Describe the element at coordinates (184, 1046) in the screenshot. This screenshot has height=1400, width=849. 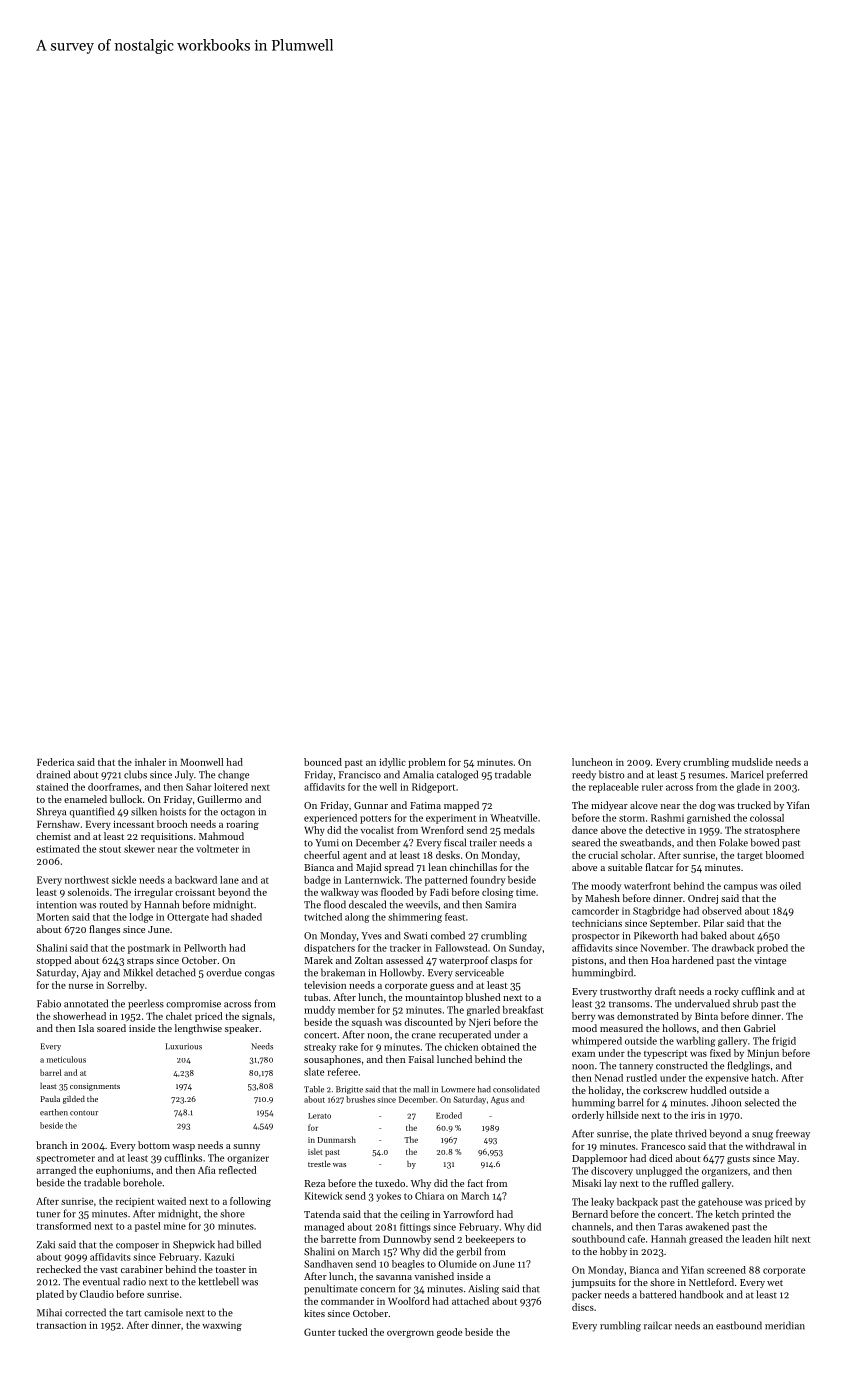
I see `Luxurious` at that location.
